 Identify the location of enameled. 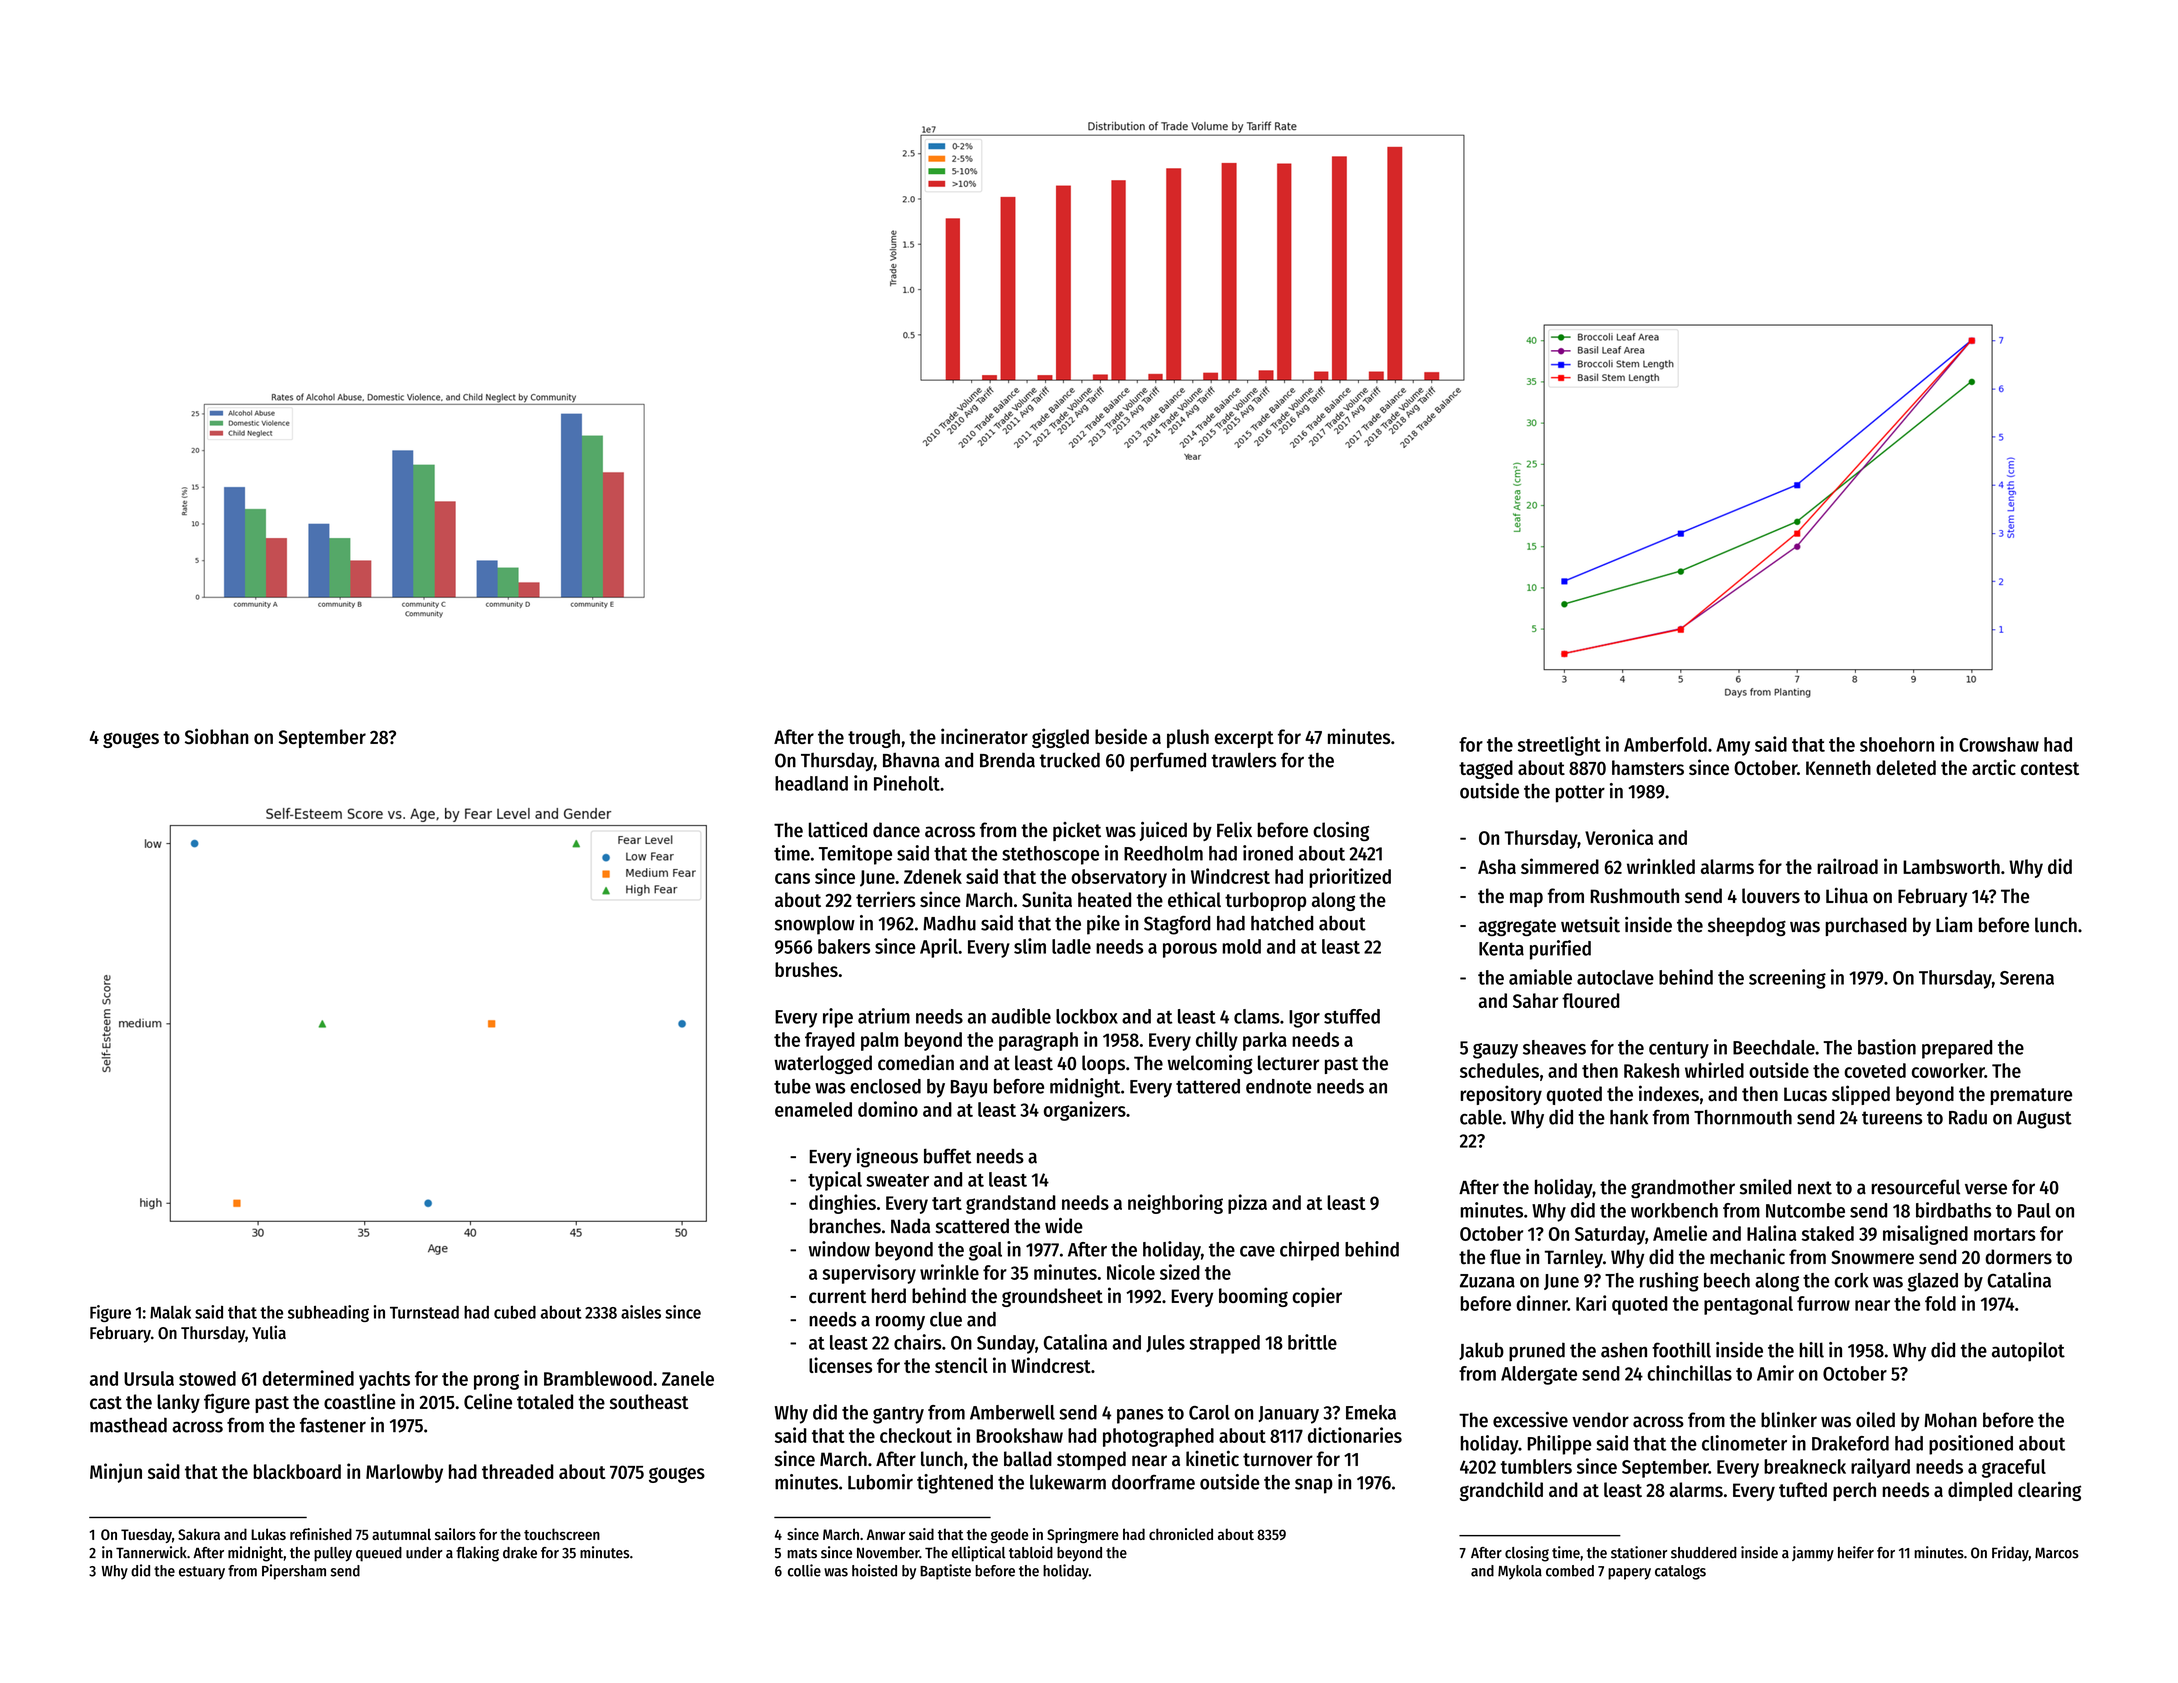
(813, 1109).
